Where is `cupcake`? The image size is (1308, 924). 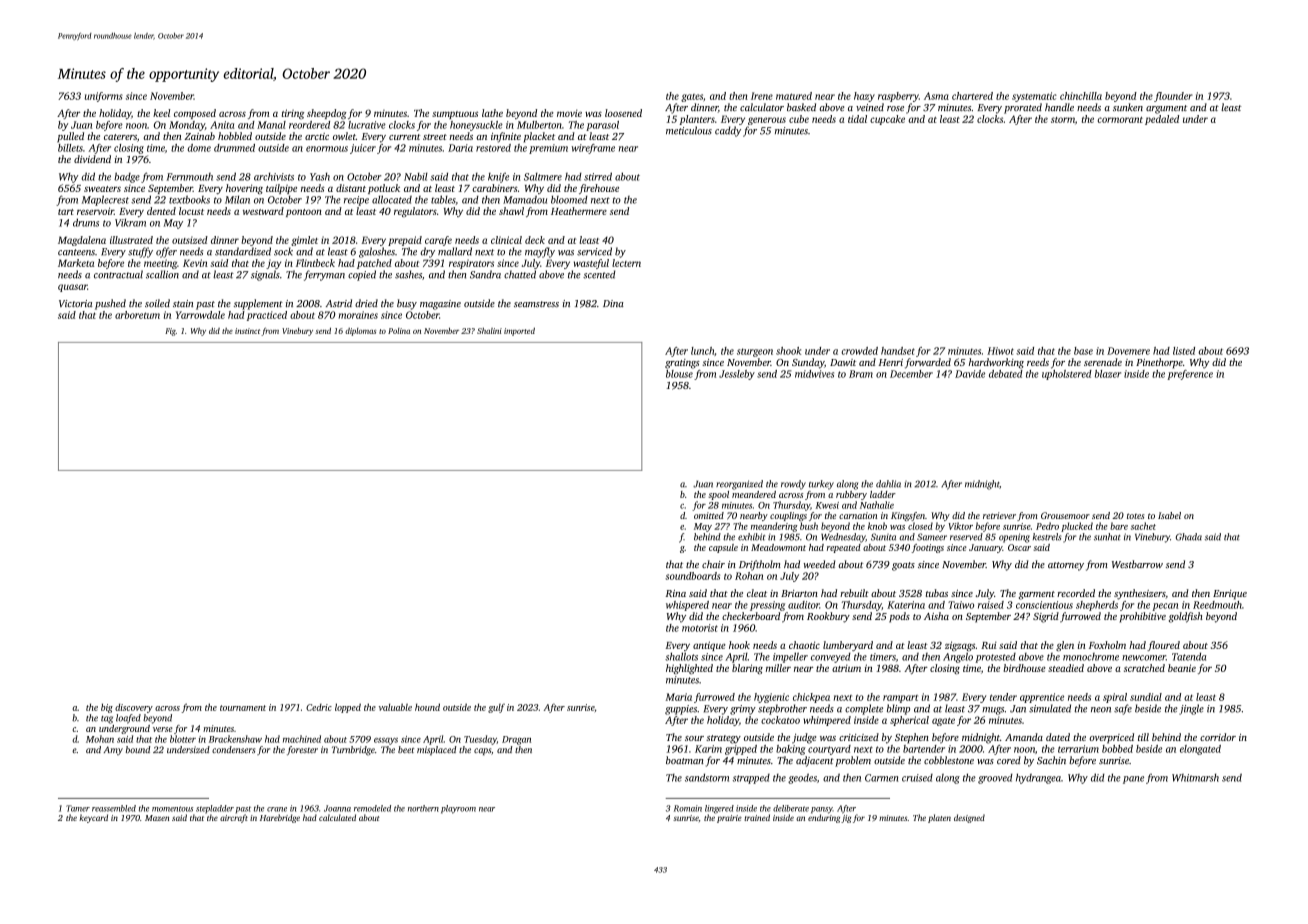 cupcake is located at coordinates (887, 120).
